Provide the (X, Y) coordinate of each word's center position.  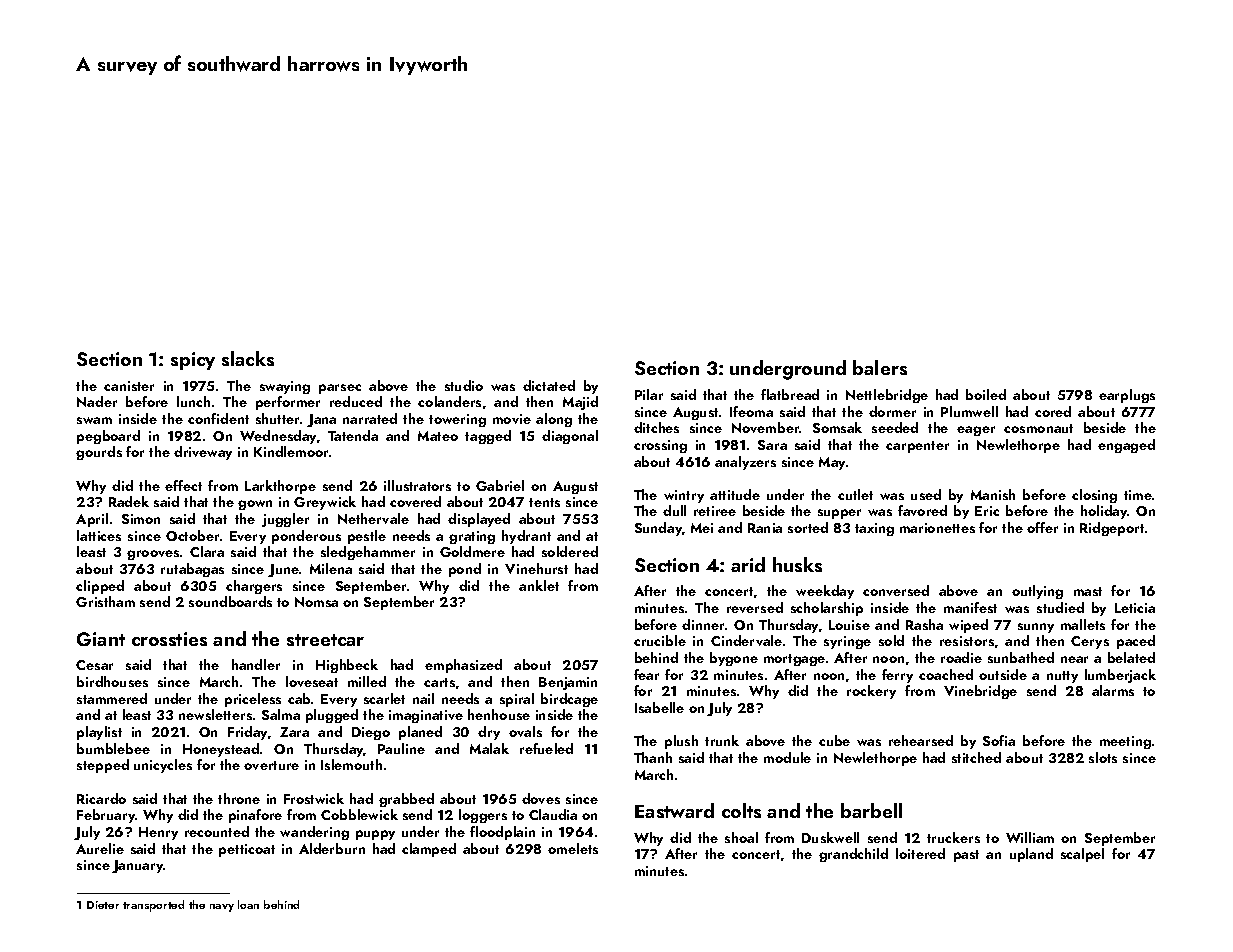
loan (248, 904)
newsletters (215, 714)
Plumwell (969, 411)
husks (797, 564)
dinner (703, 624)
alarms (1113, 690)
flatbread (790, 394)
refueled (546, 748)
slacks (248, 358)
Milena (331, 568)
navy (222, 908)
